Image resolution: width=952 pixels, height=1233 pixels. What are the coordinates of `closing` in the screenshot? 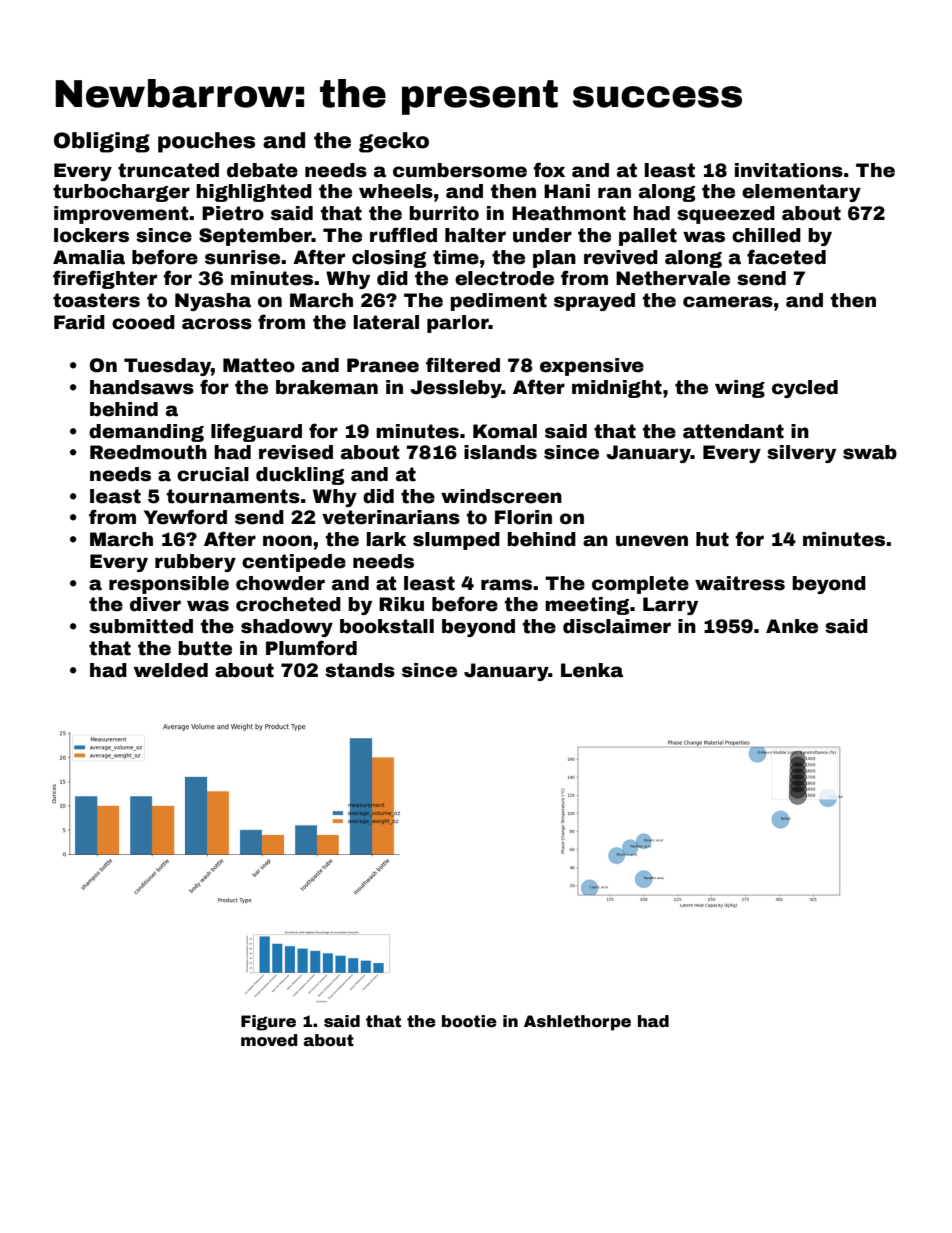 It's located at (389, 259).
